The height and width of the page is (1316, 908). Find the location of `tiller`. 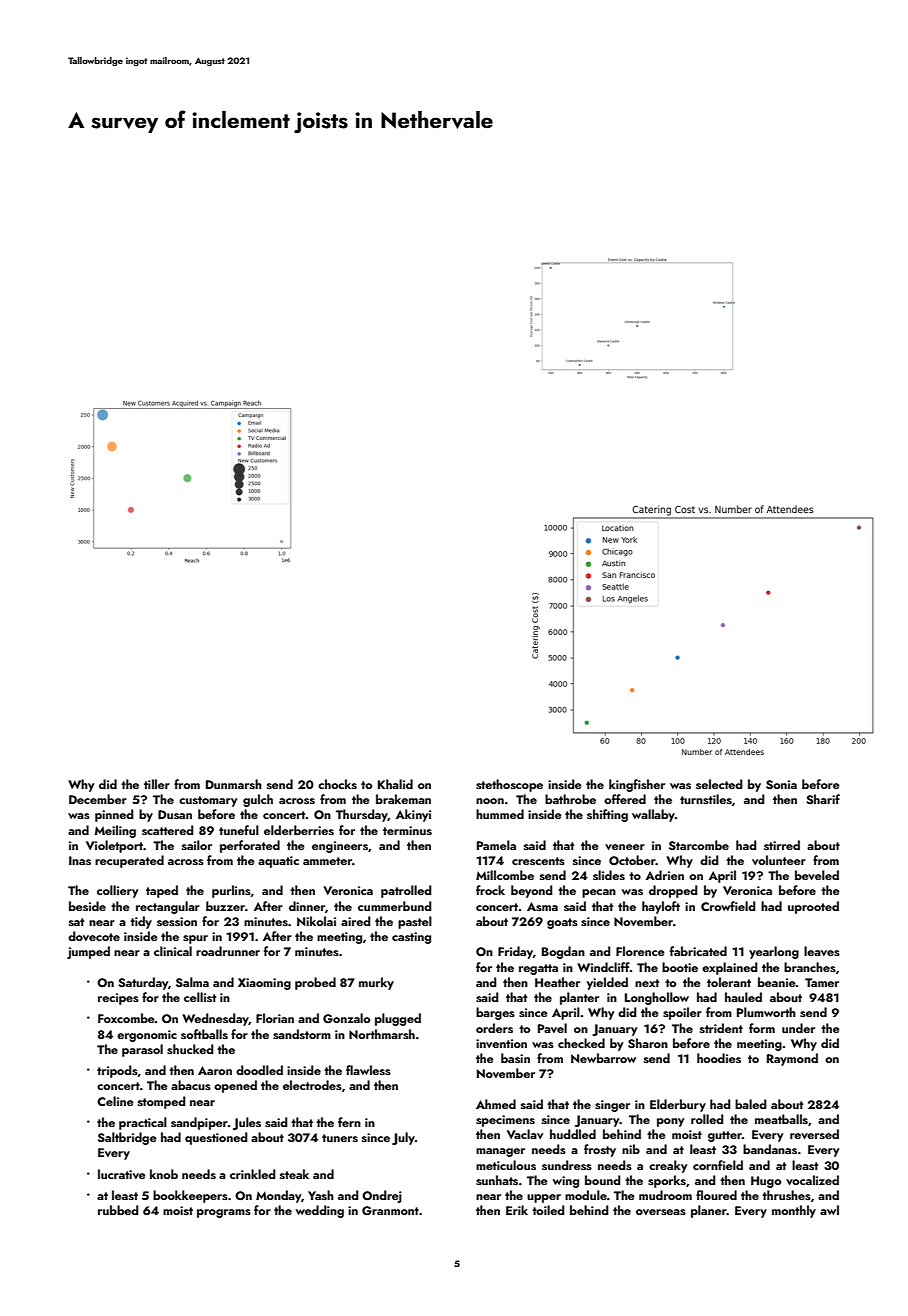

tiller is located at coordinates (157, 784).
